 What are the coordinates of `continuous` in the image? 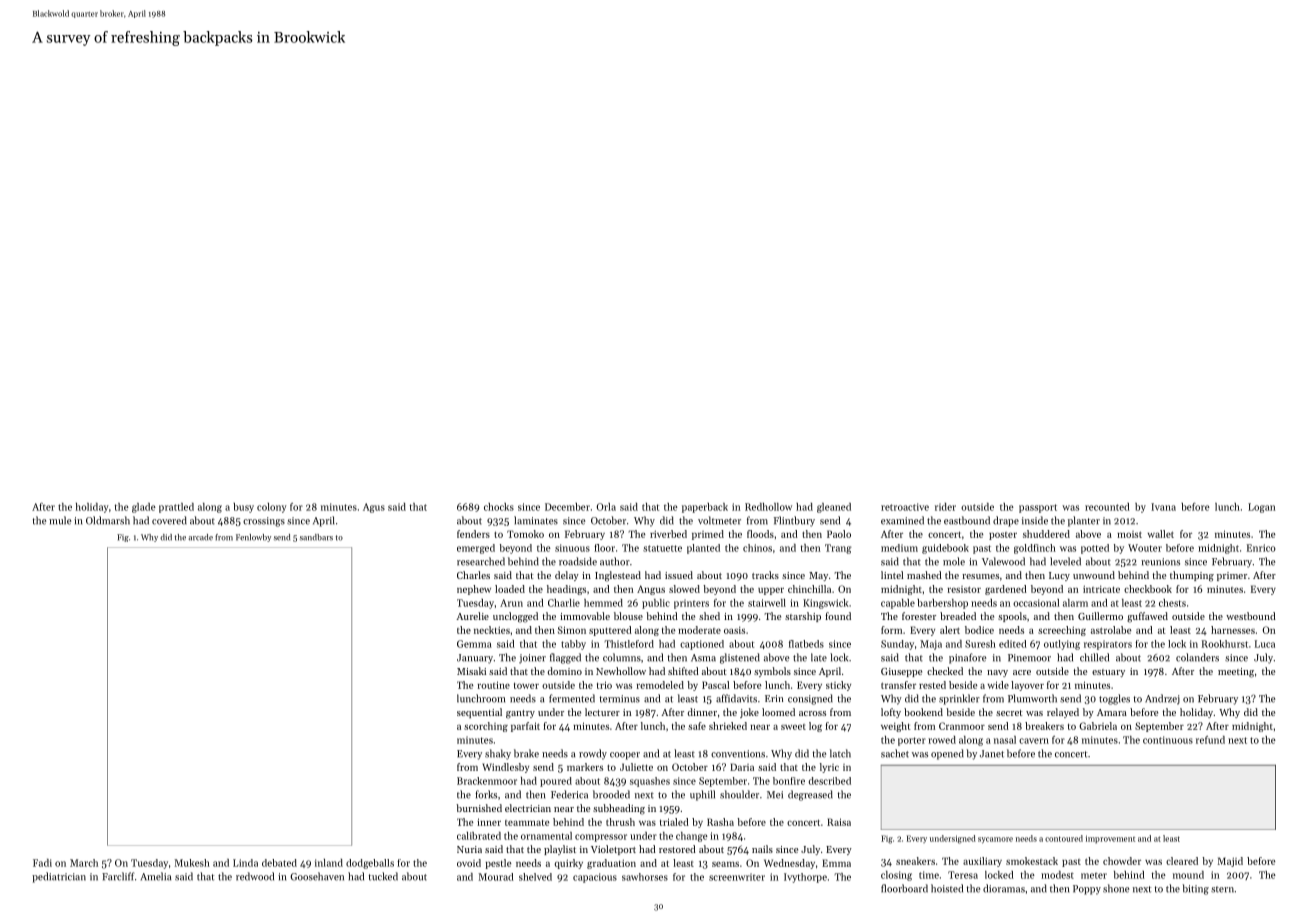 It's located at (1168, 740).
